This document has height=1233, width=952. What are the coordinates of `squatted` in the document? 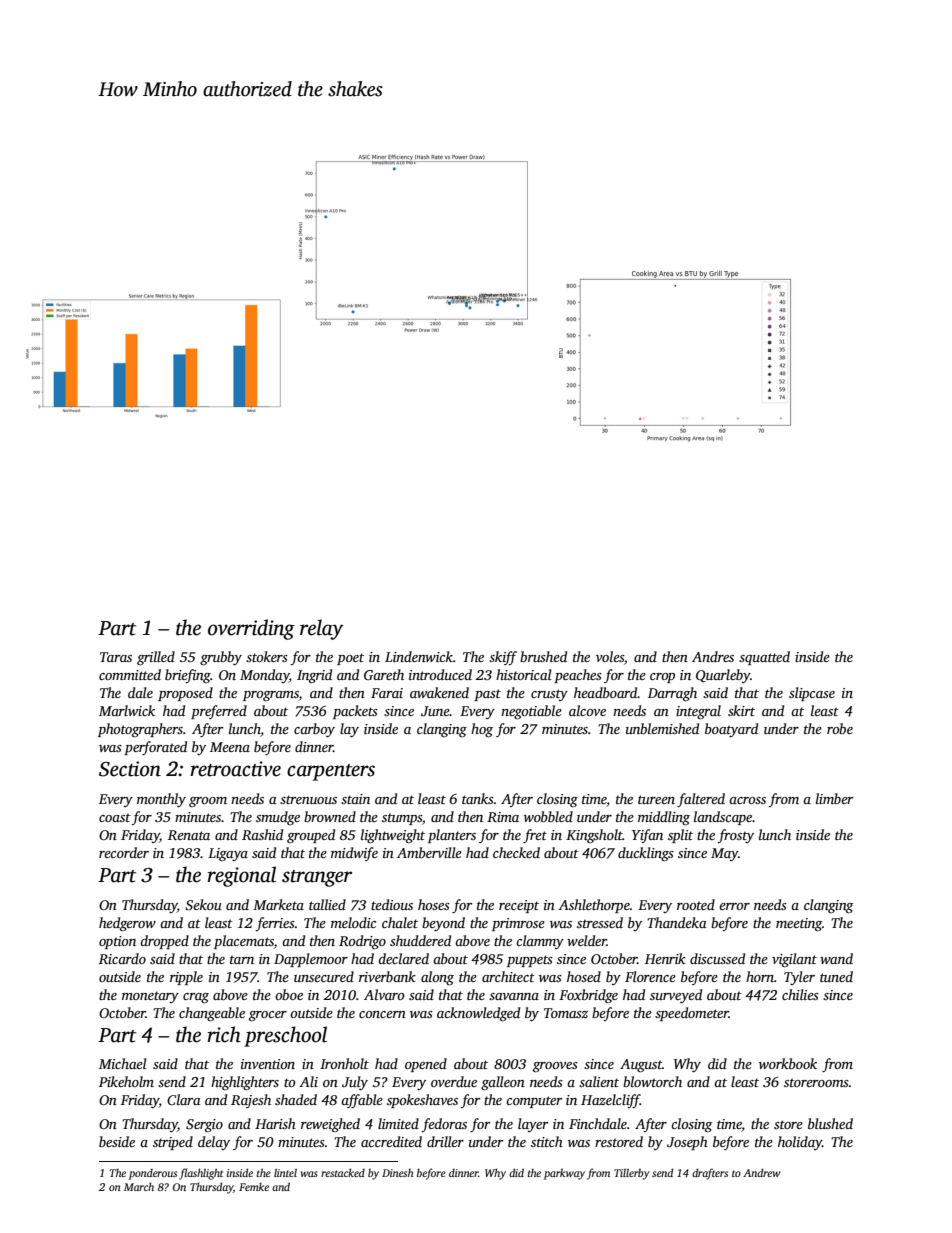 It's located at (764, 658).
